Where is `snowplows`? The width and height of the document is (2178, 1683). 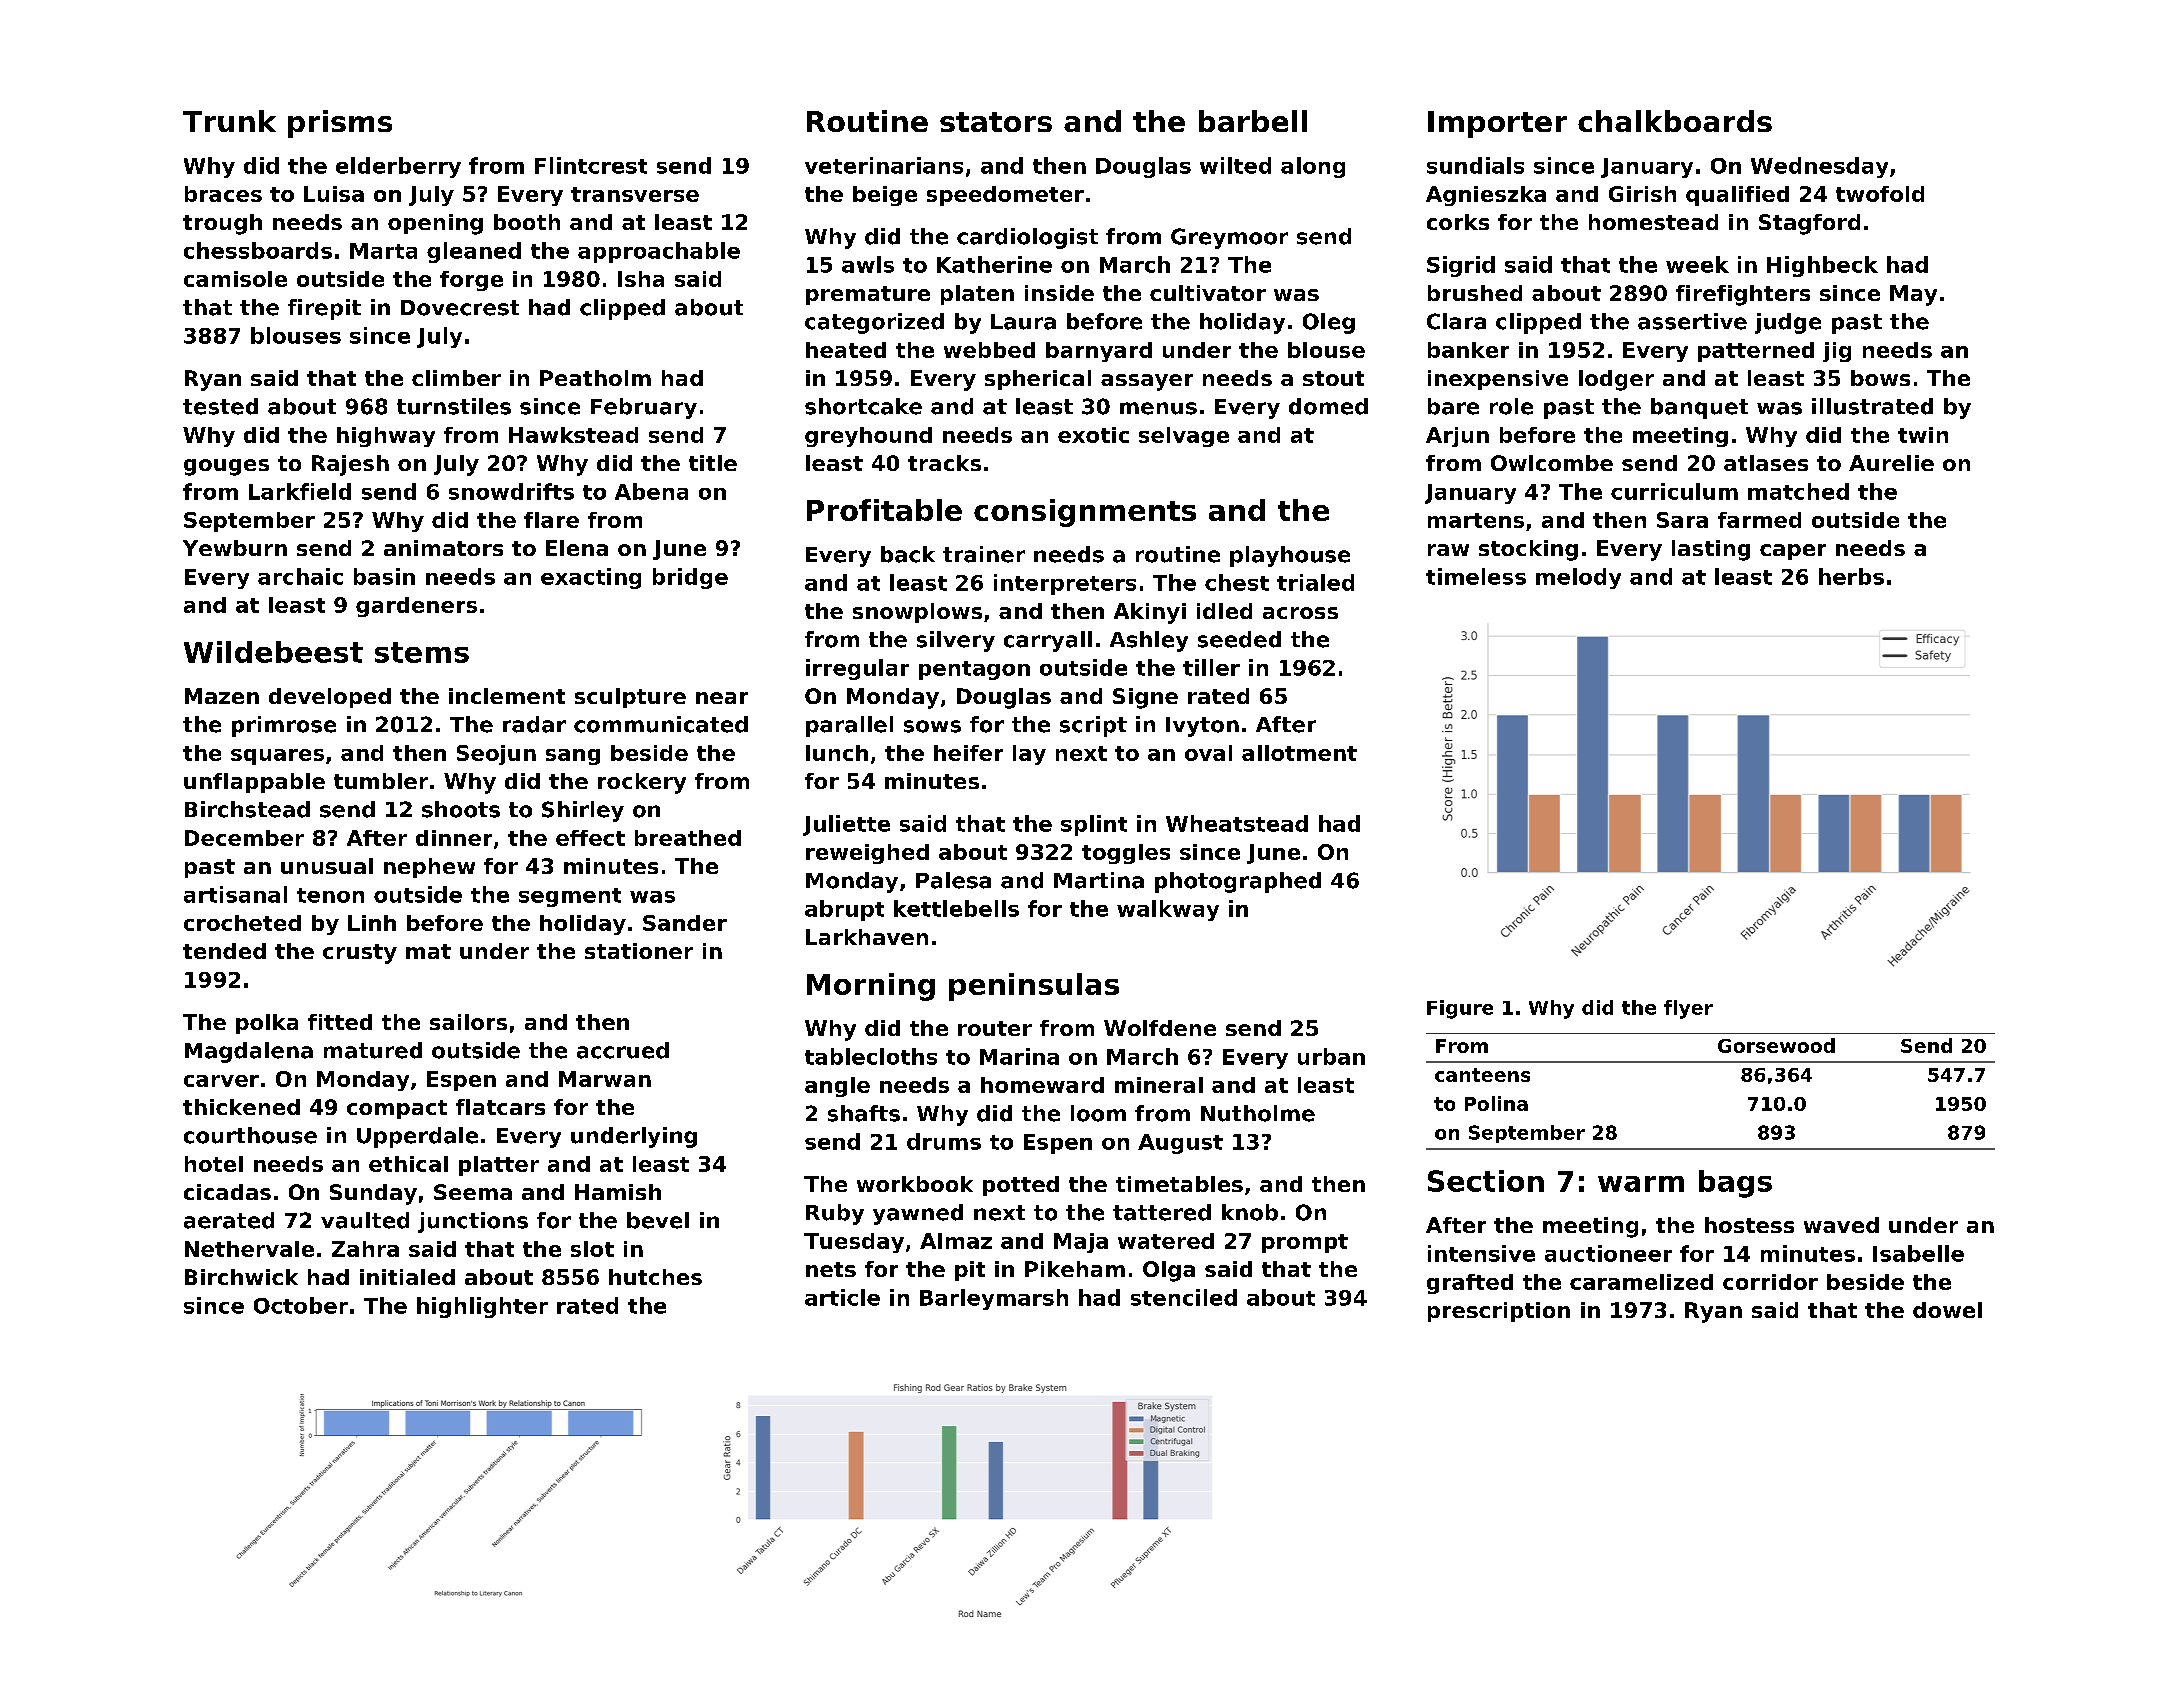 snowplows is located at coordinates (917, 613).
